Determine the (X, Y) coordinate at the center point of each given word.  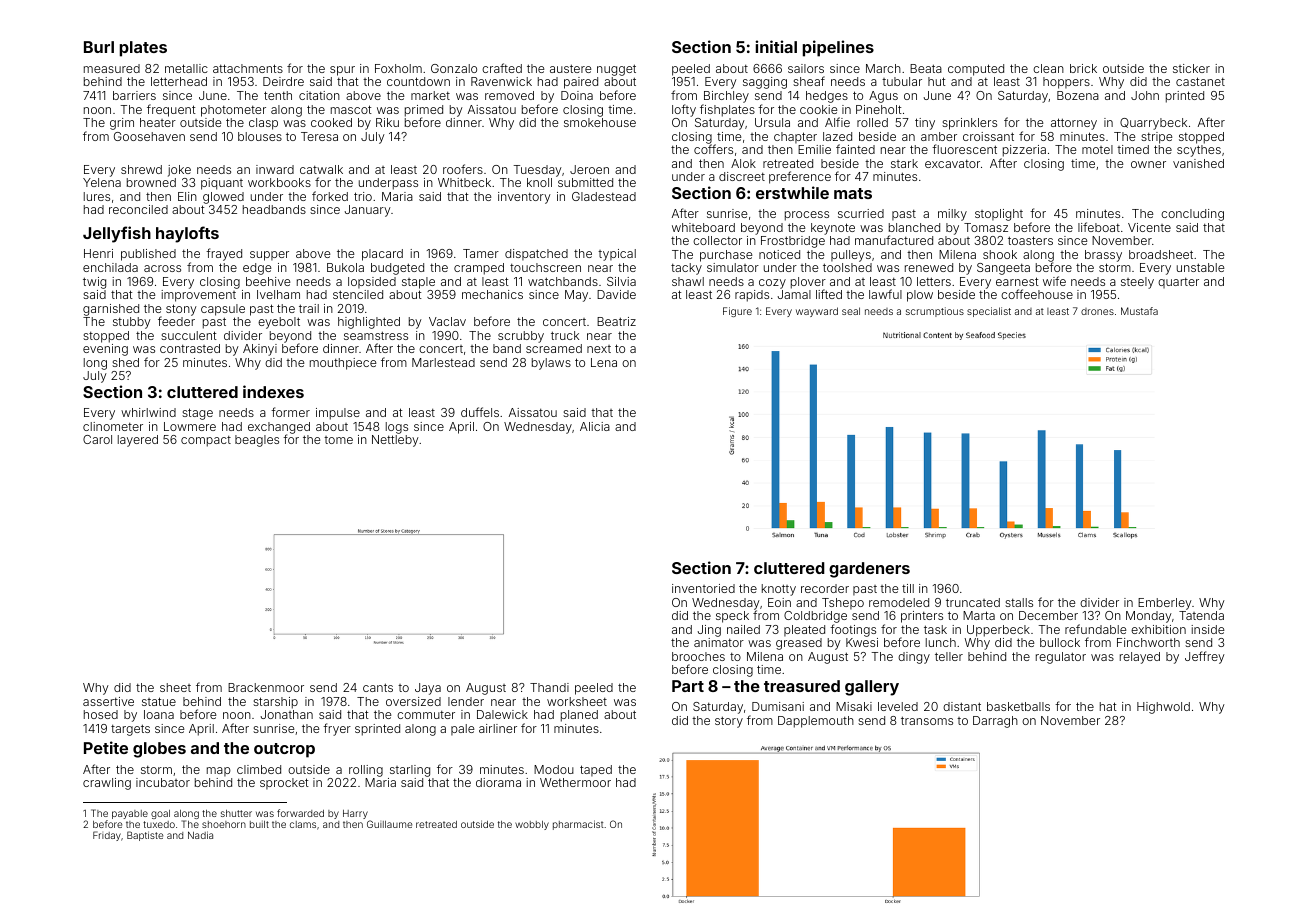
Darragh (995, 722)
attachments (248, 68)
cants (378, 687)
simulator (733, 267)
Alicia (595, 426)
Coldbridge (815, 617)
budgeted (397, 269)
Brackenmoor (266, 687)
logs (397, 428)
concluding (1192, 215)
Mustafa (1139, 311)
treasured (802, 686)
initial (776, 46)
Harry (355, 814)
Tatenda (1201, 615)
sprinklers (969, 124)
